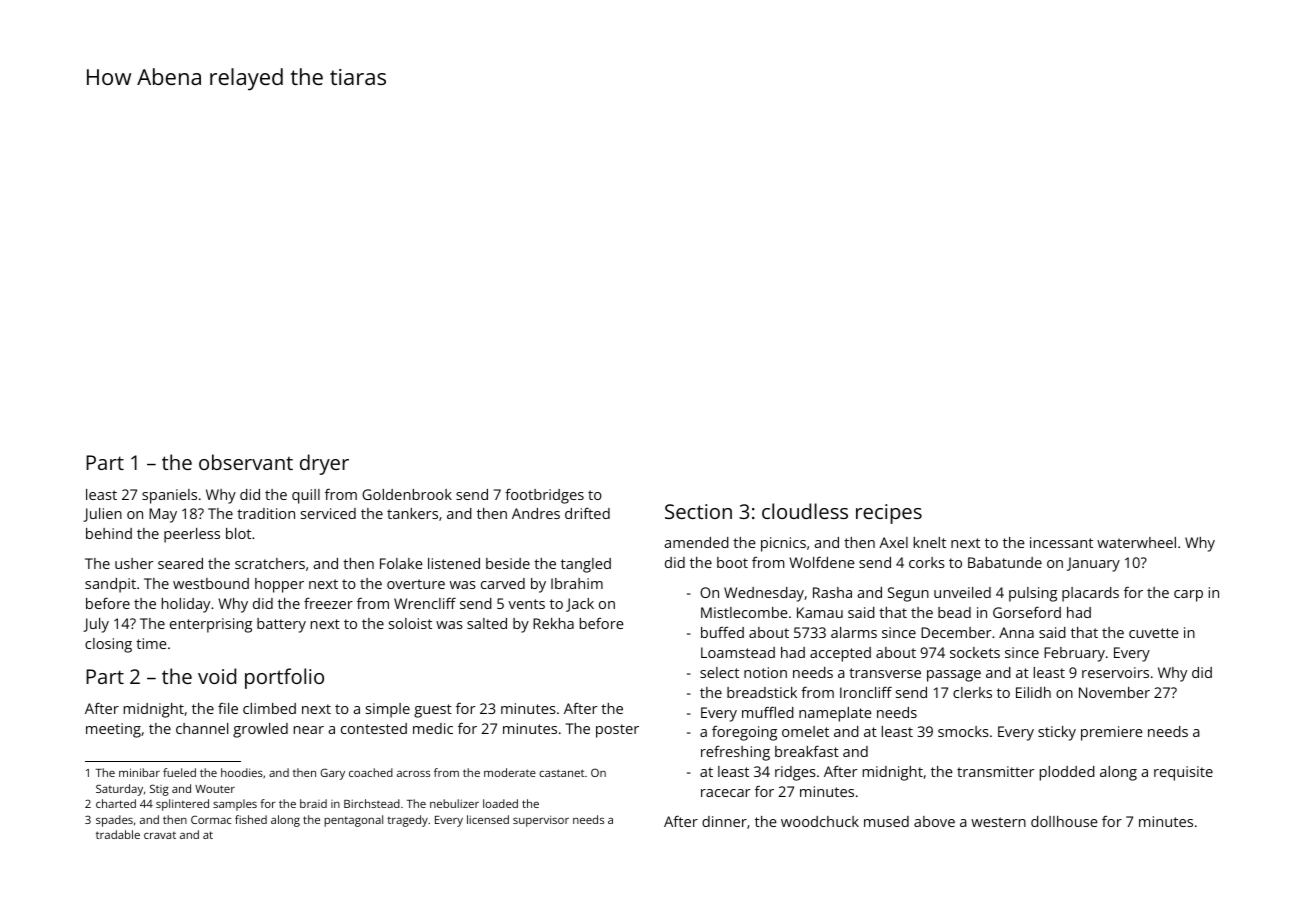  Describe the element at coordinates (724, 821) in the screenshot. I see `dinner` at that location.
